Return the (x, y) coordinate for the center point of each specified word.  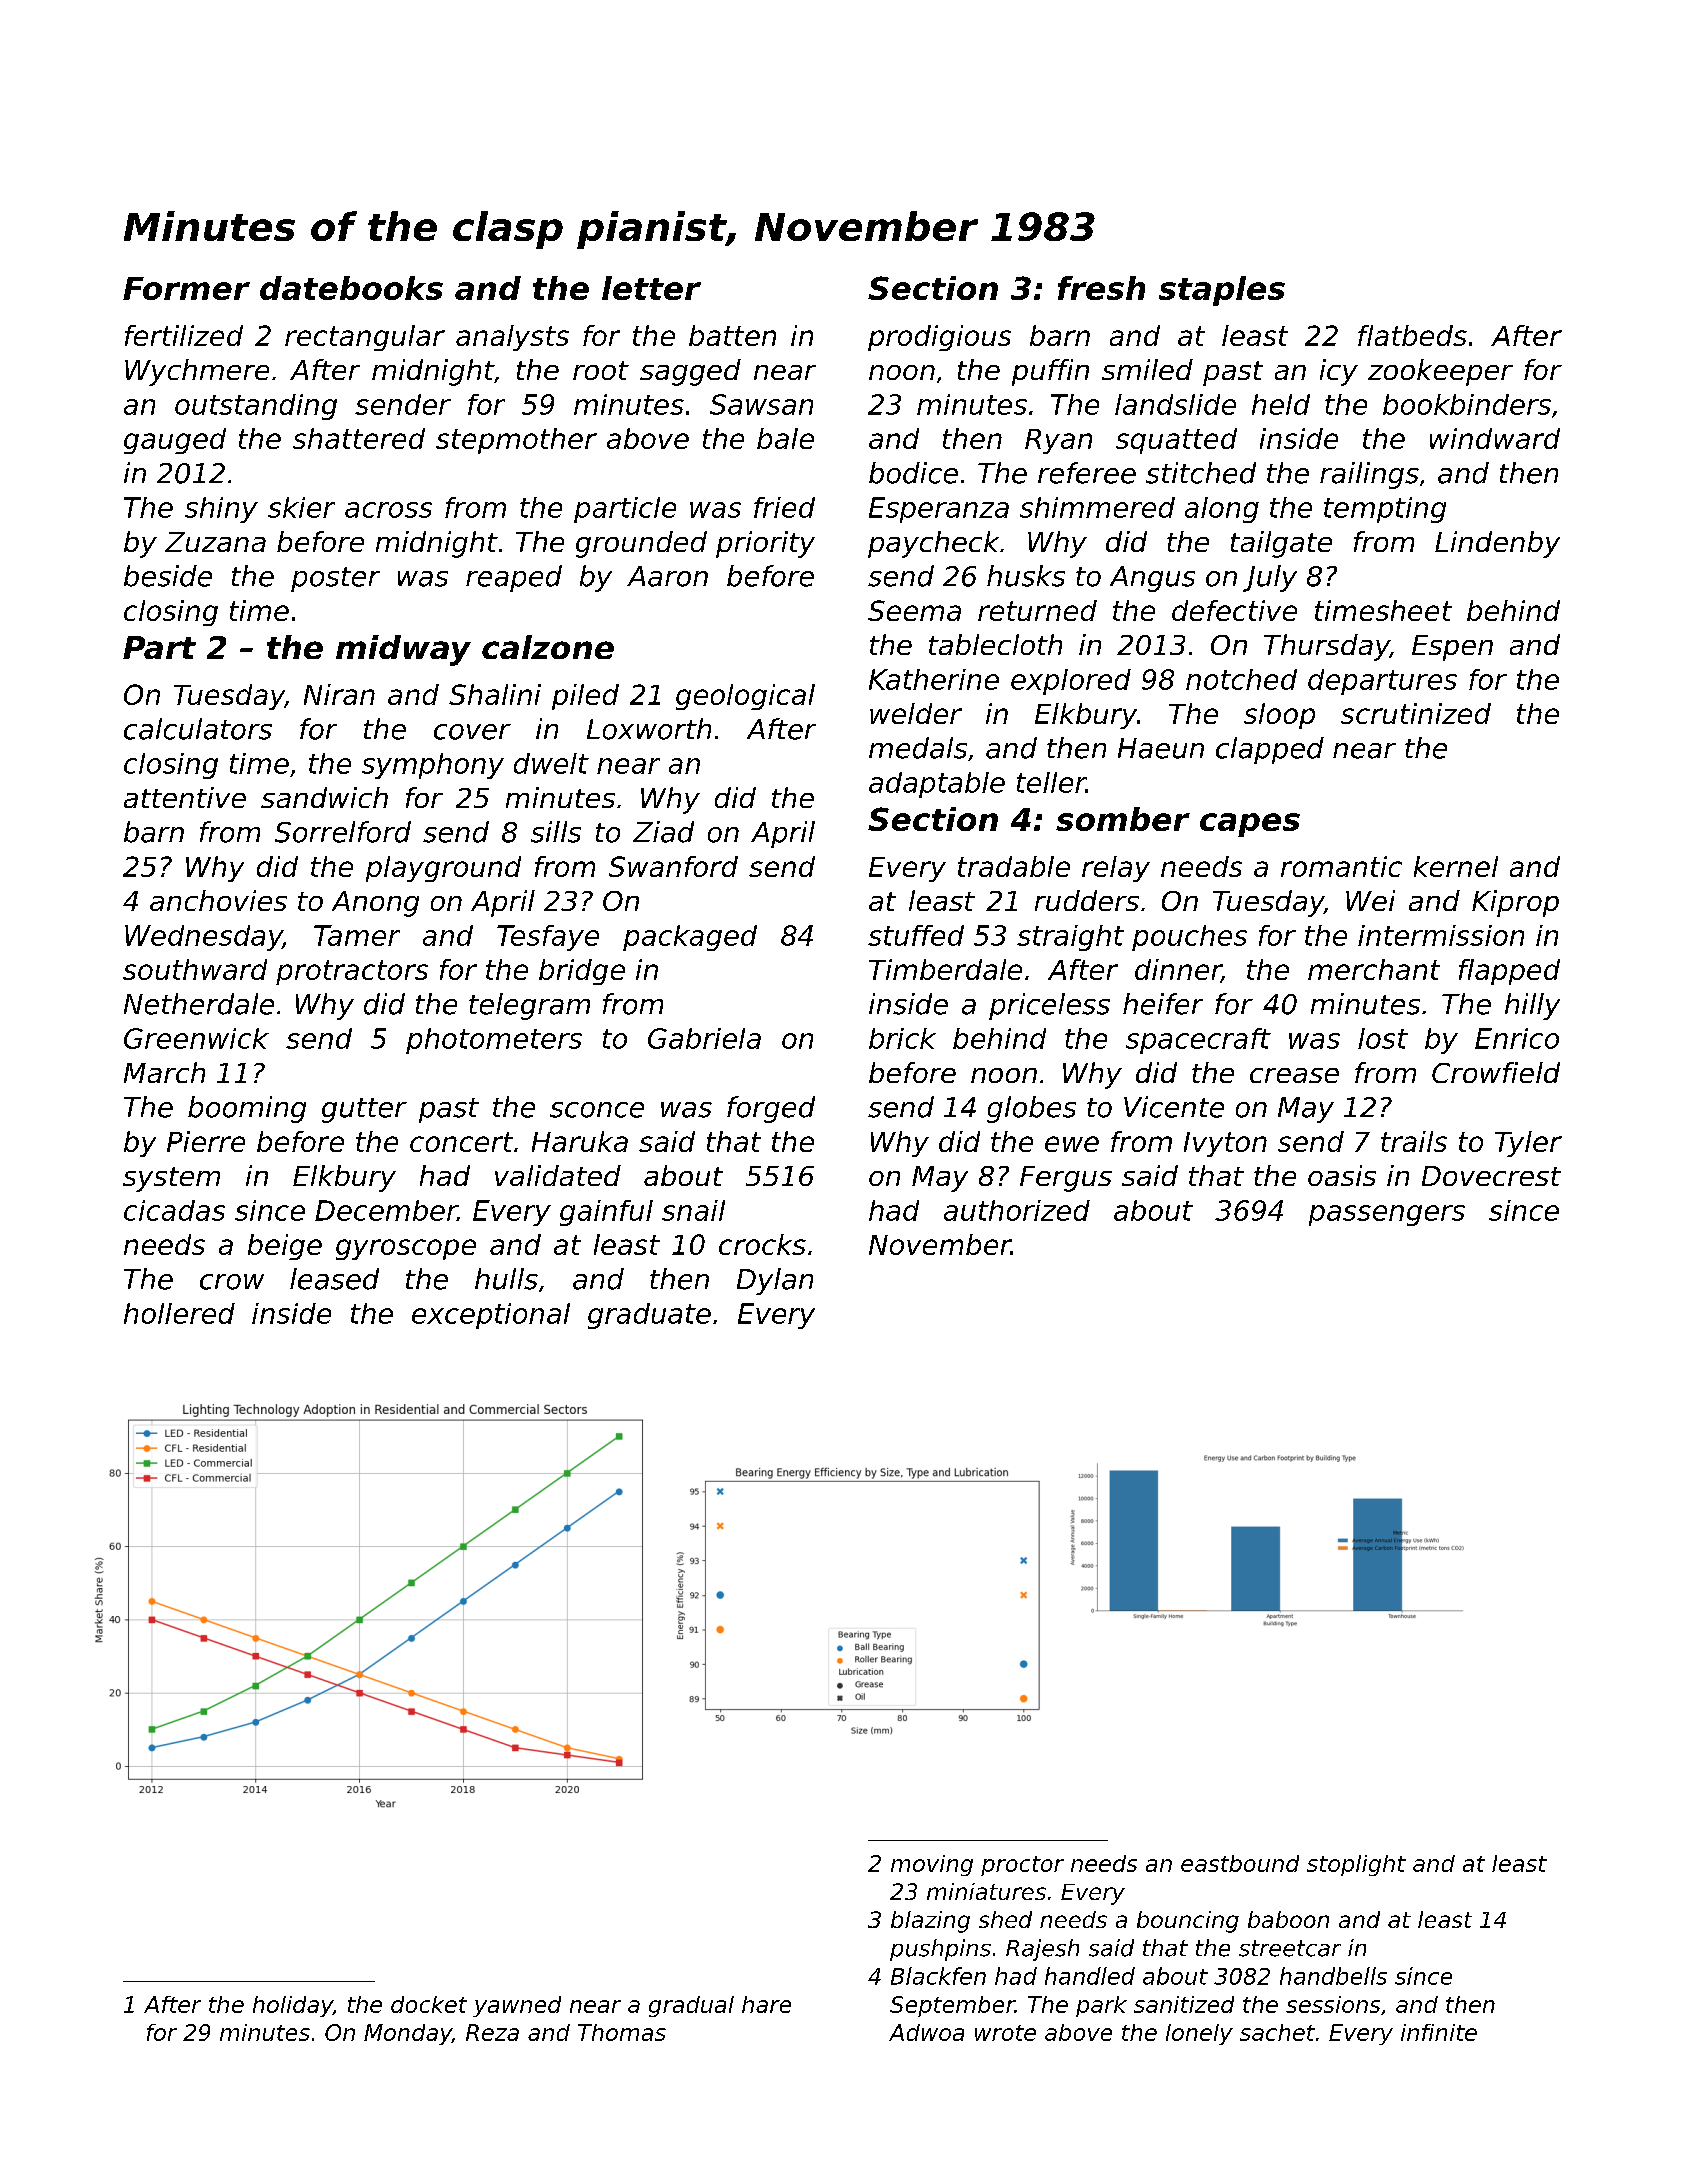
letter (651, 288)
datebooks (351, 288)
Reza (492, 2032)
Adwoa (926, 2032)
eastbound (1240, 1863)
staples (1222, 291)
